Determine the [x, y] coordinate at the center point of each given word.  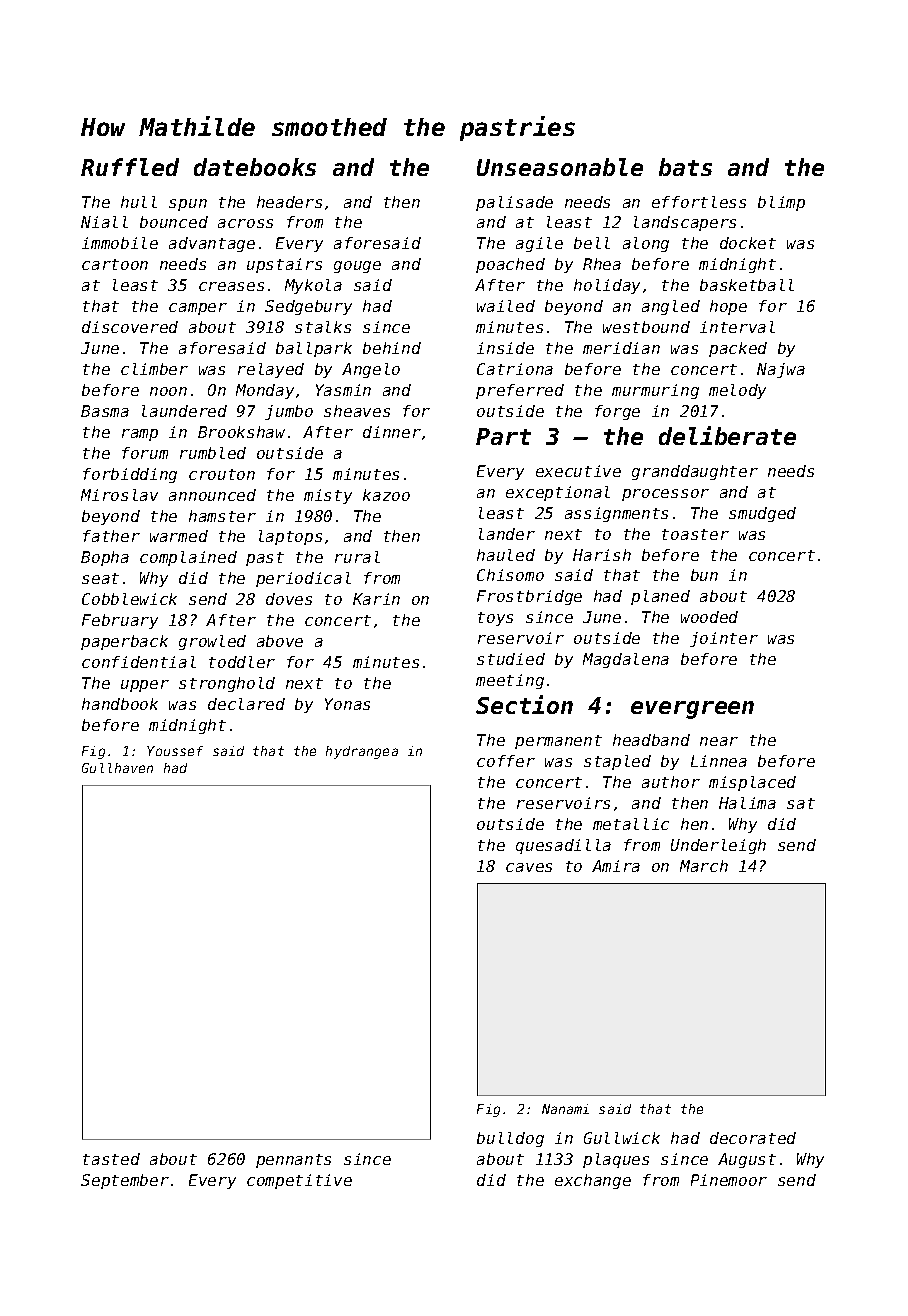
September [125, 1181]
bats [685, 167]
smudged [762, 514]
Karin [376, 599]
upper [145, 686]
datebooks [255, 167]
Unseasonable [560, 167]
